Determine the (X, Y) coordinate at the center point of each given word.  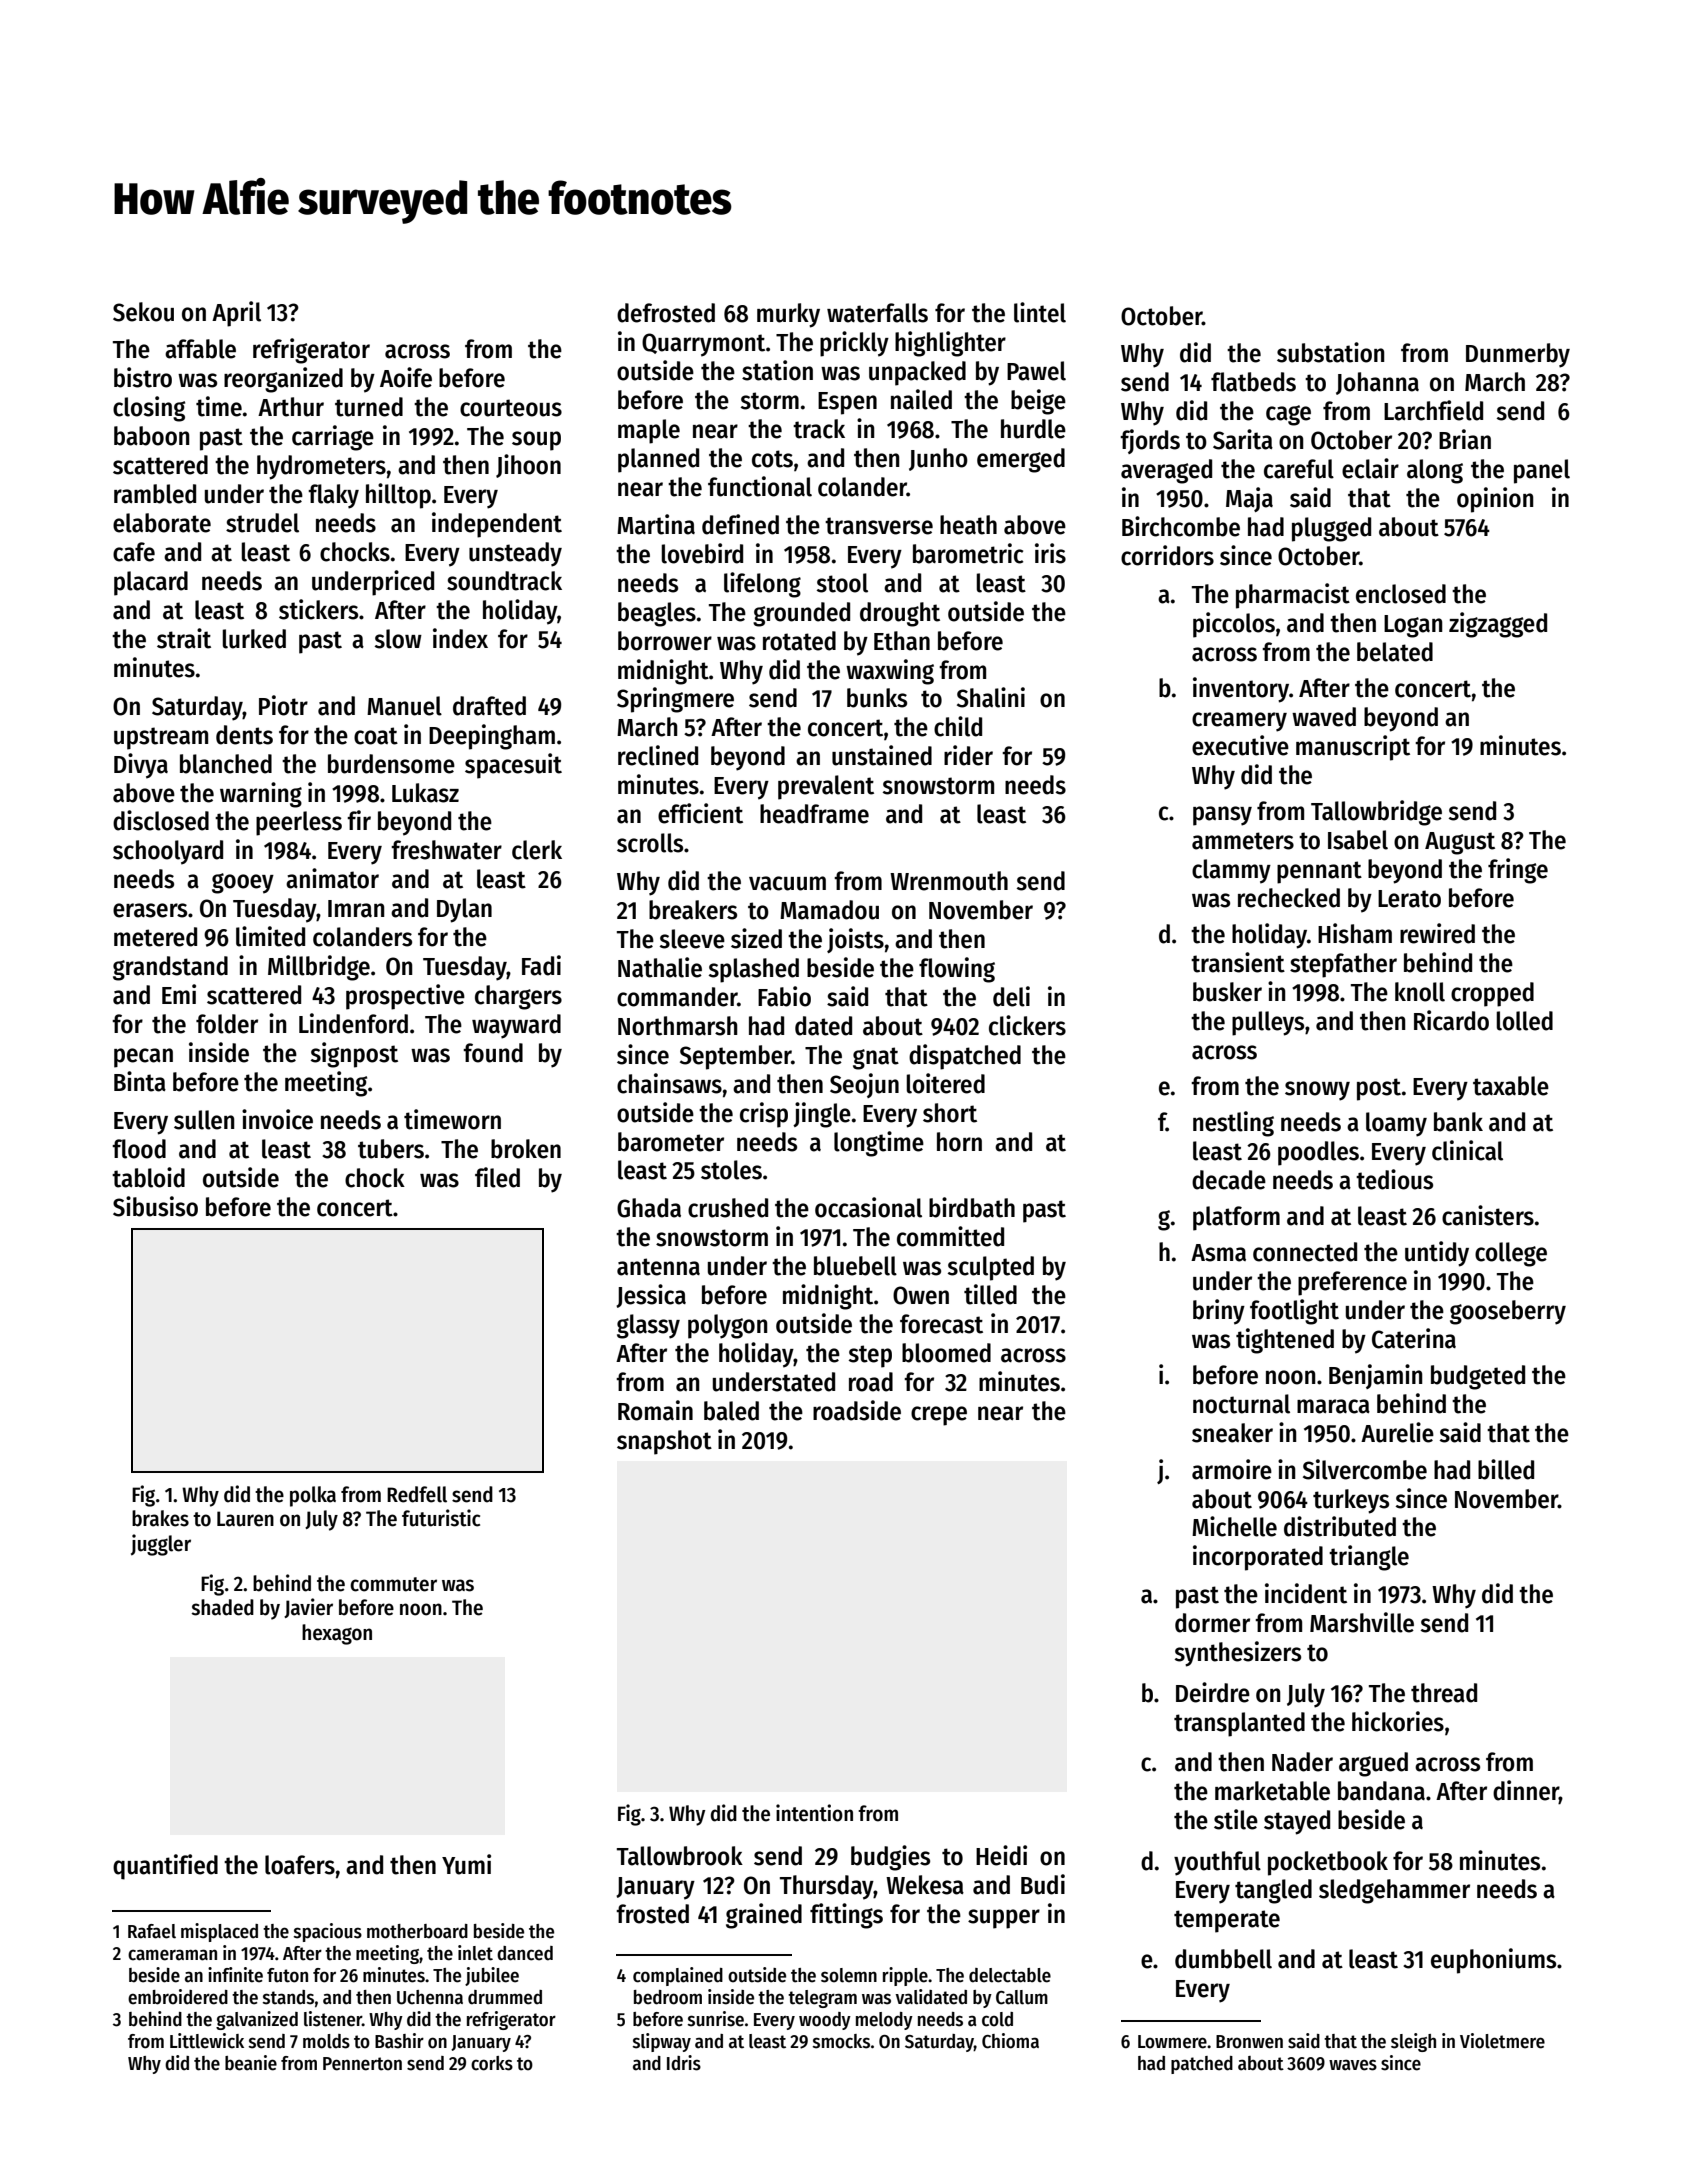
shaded (222, 1607)
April (236, 314)
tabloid (148, 1177)
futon (287, 1975)
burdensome (391, 764)
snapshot (664, 1442)
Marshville (1362, 1622)
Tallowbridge (1376, 813)
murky (788, 315)
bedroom (668, 1997)
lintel (1040, 312)
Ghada (649, 1208)
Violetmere (1502, 2041)
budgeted (1478, 1377)
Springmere (675, 700)
